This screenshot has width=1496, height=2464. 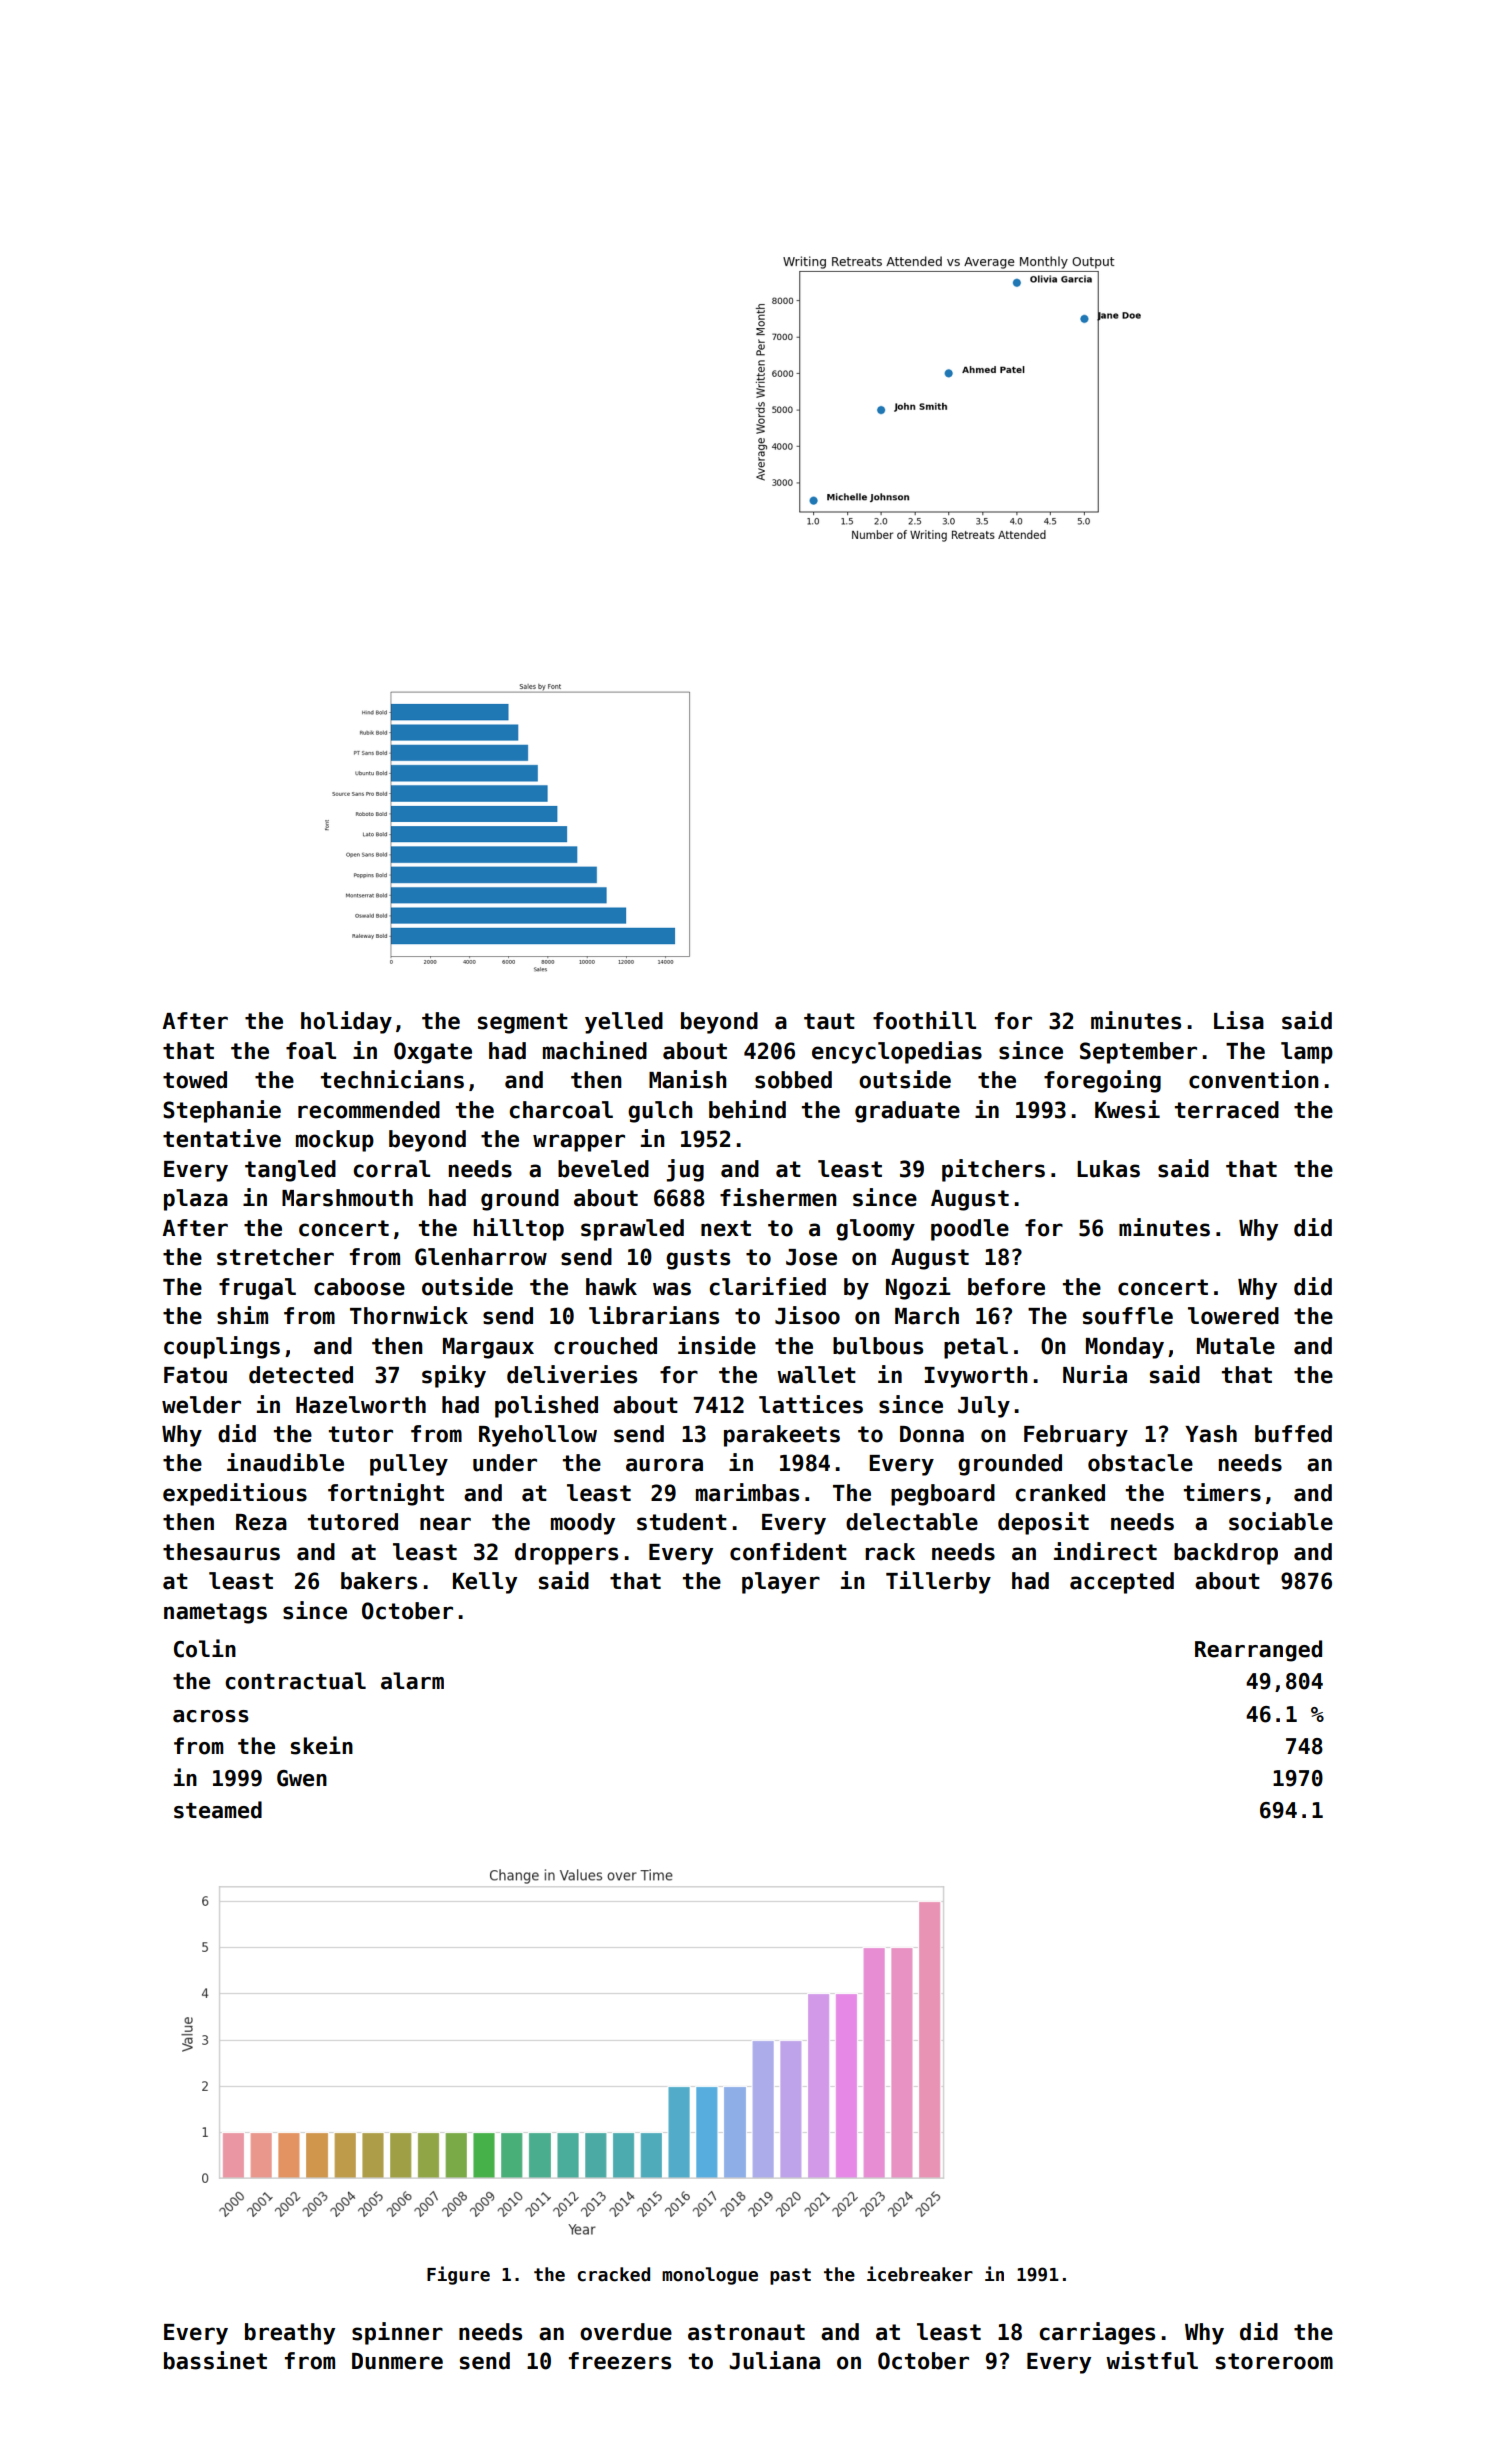 What do you see at coordinates (682, 1522) in the screenshot?
I see `student` at bounding box center [682, 1522].
